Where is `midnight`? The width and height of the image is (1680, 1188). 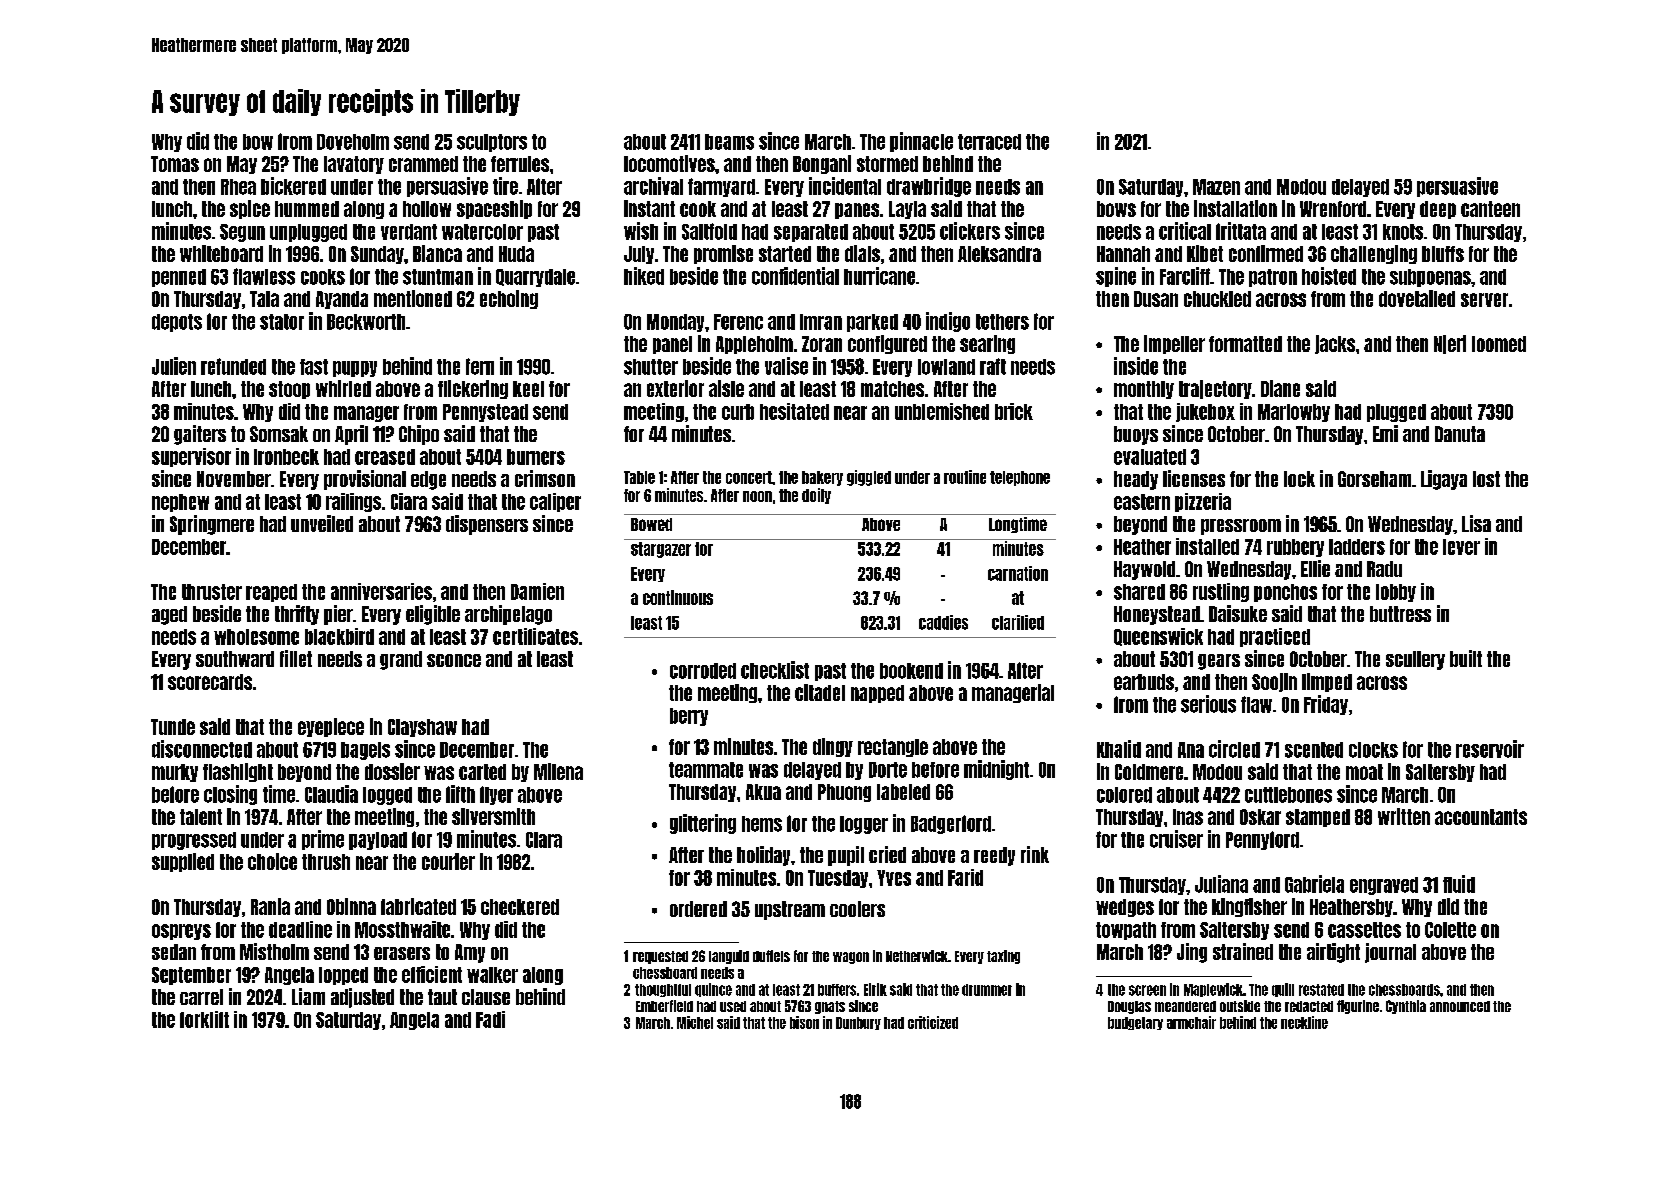 midnight is located at coordinates (996, 770).
